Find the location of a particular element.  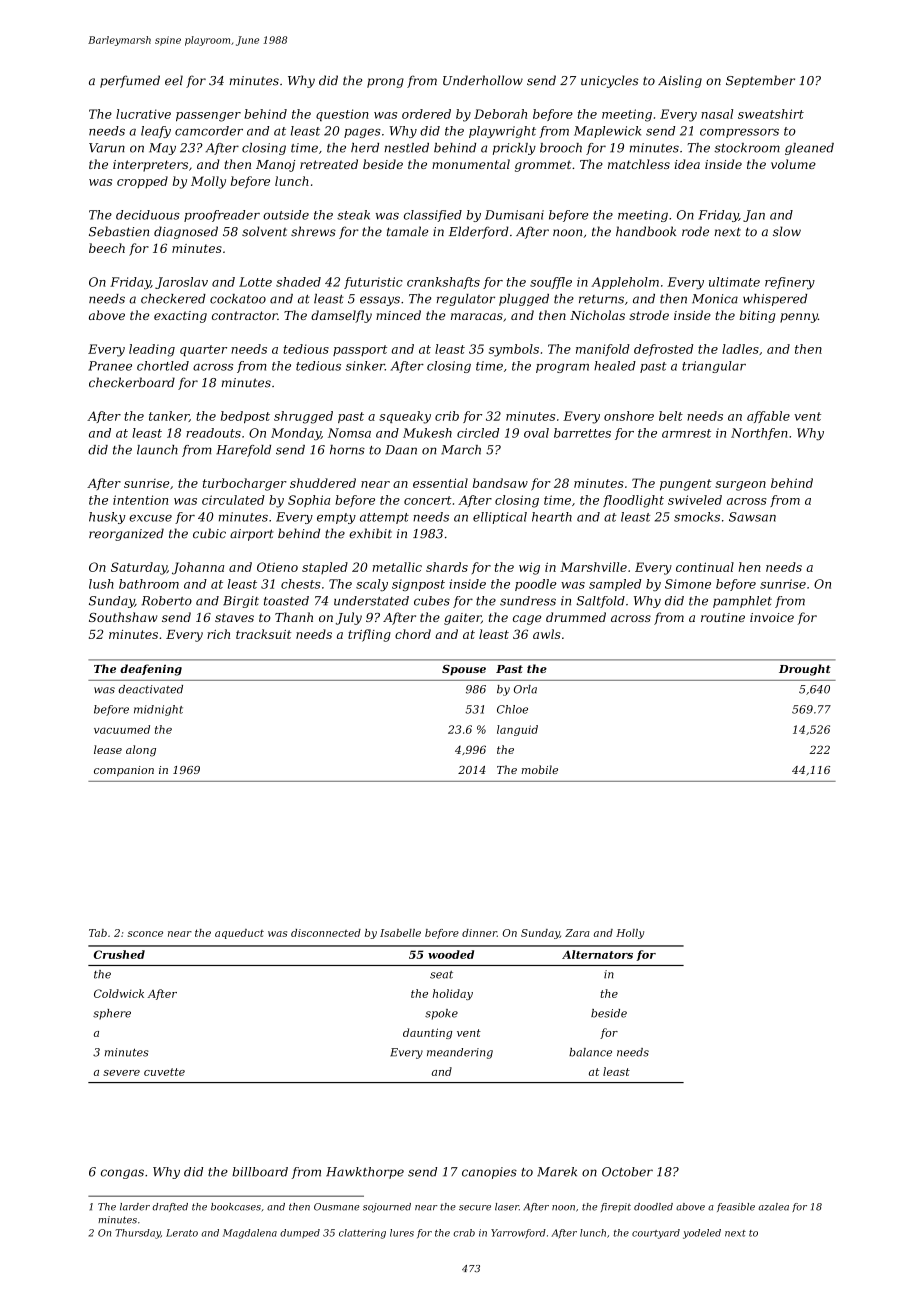

oval is located at coordinates (536, 433).
